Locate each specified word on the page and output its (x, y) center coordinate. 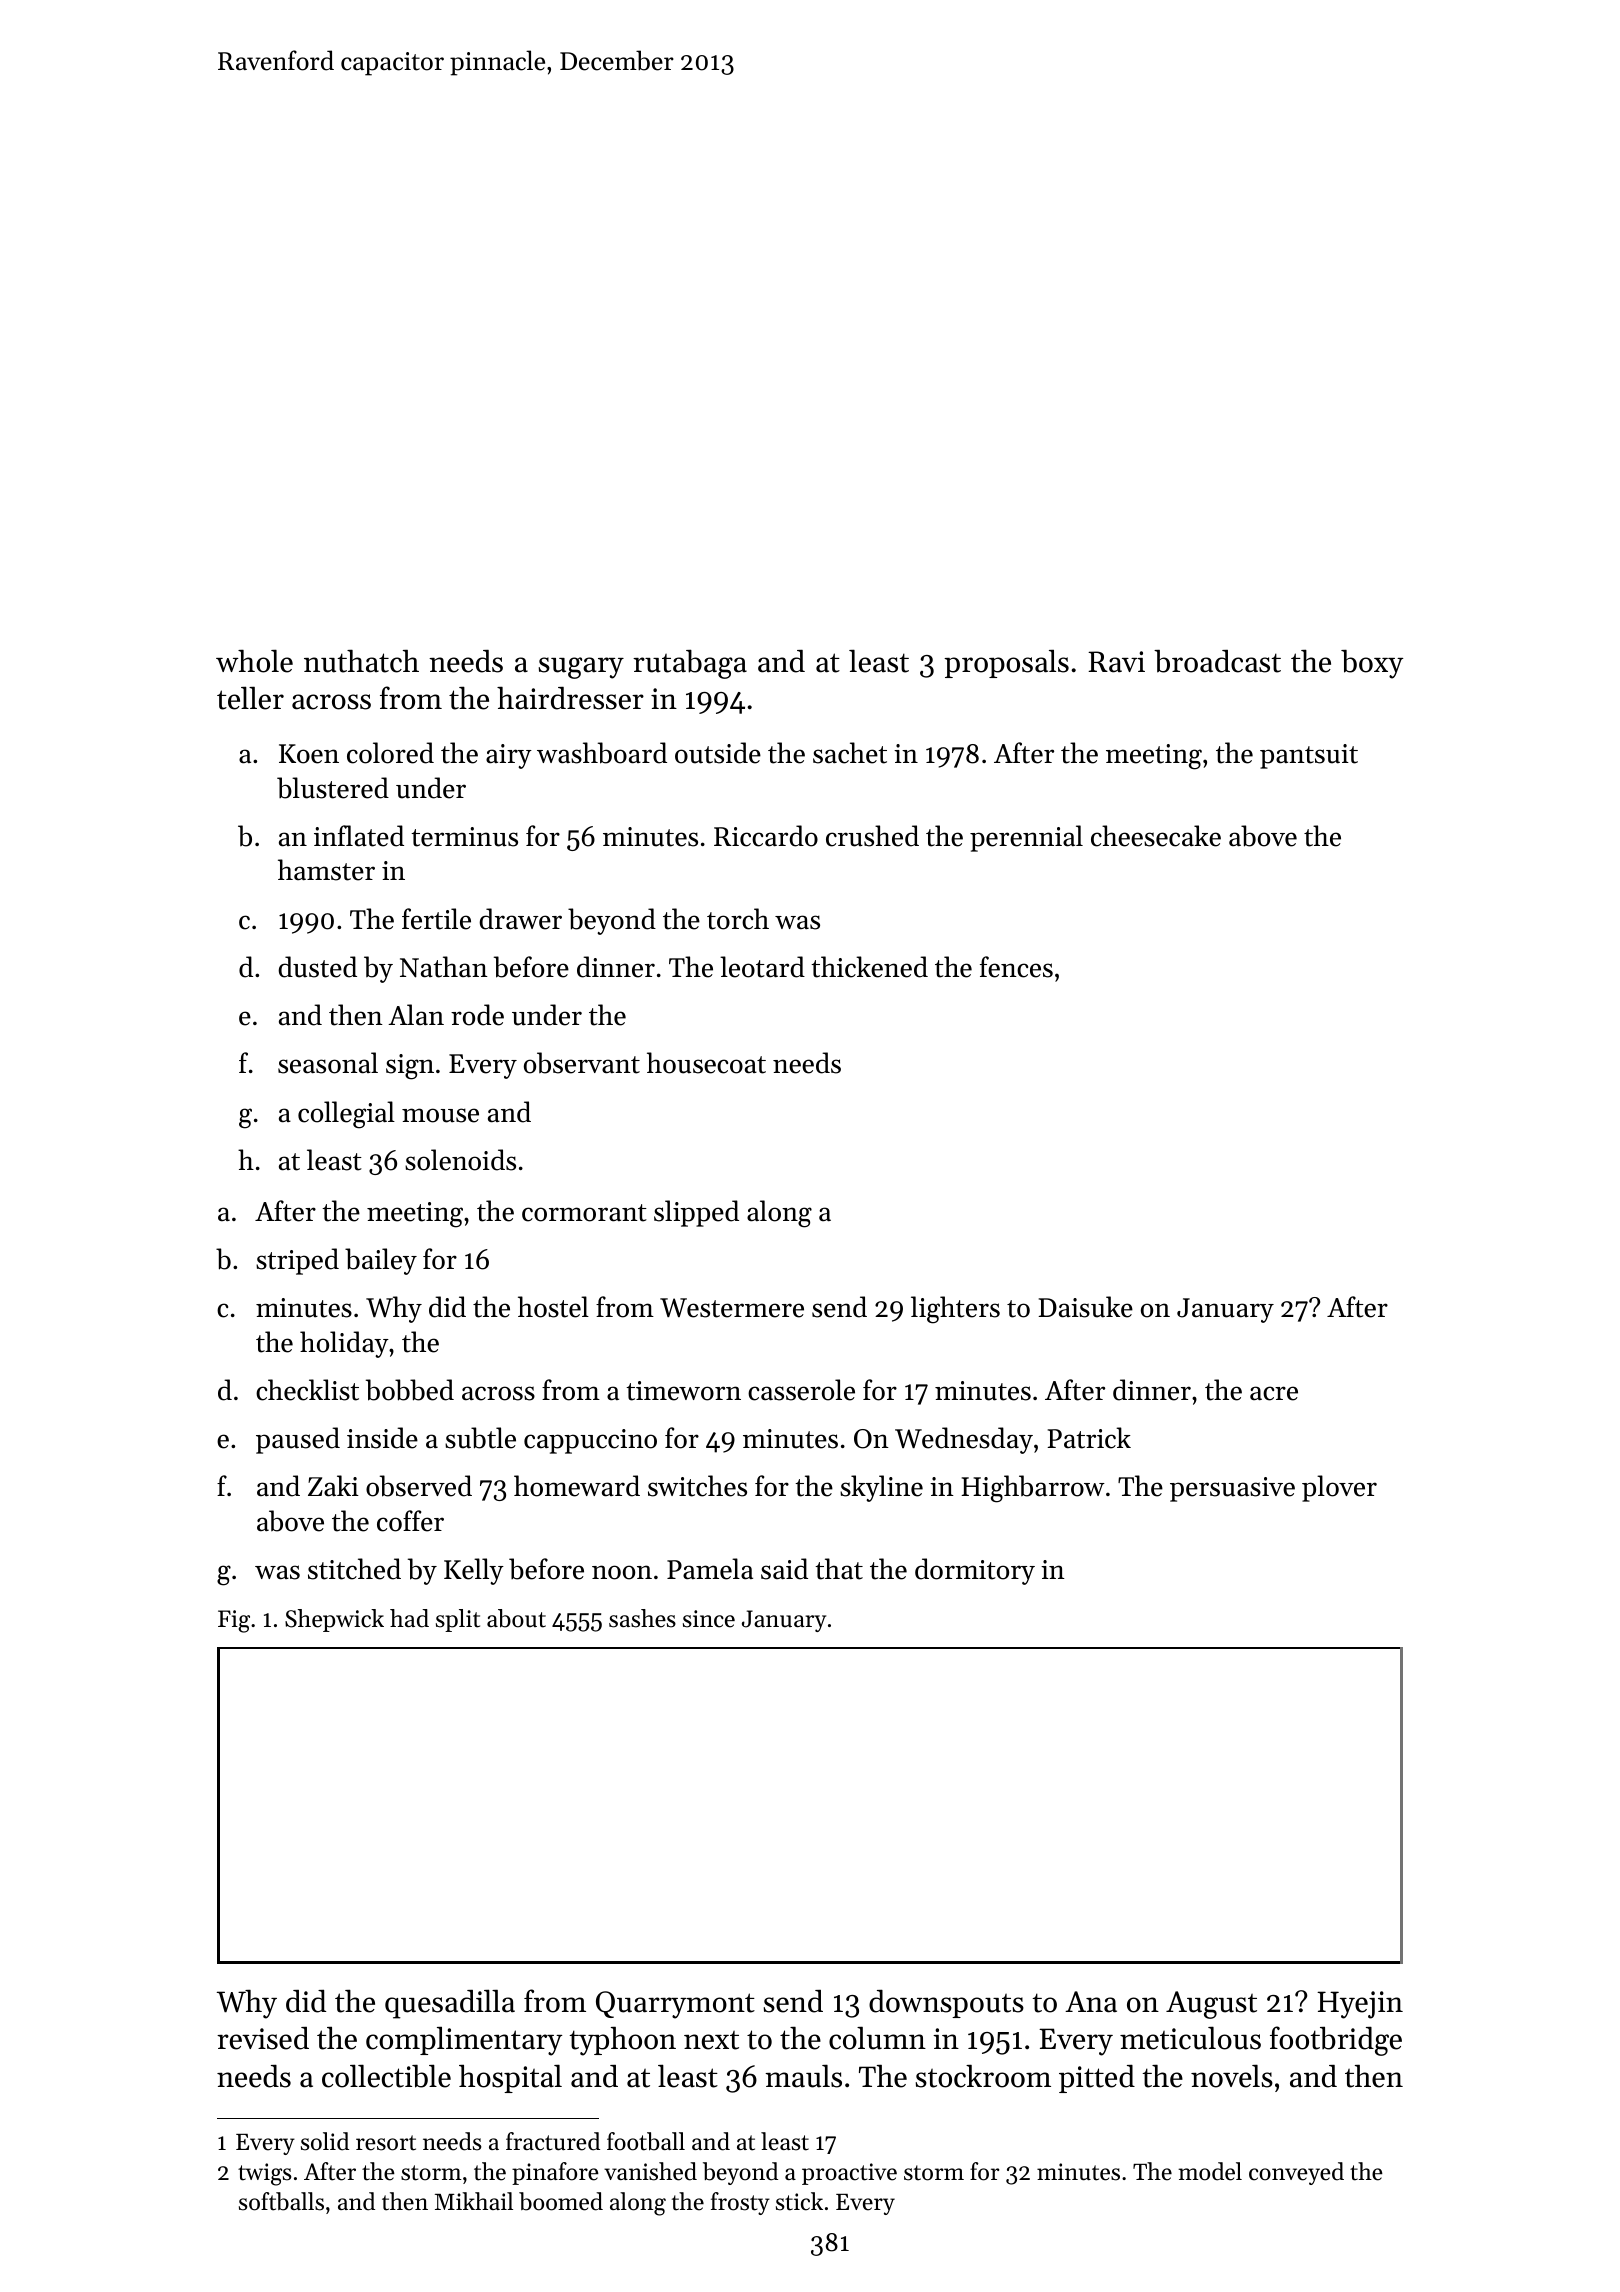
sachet (850, 753)
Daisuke (1085, 1307)
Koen (309, 754)
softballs (281, 2201)
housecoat (706, 1063)
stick (799, 2201)
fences (1016, 967)
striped (297, 1261)
